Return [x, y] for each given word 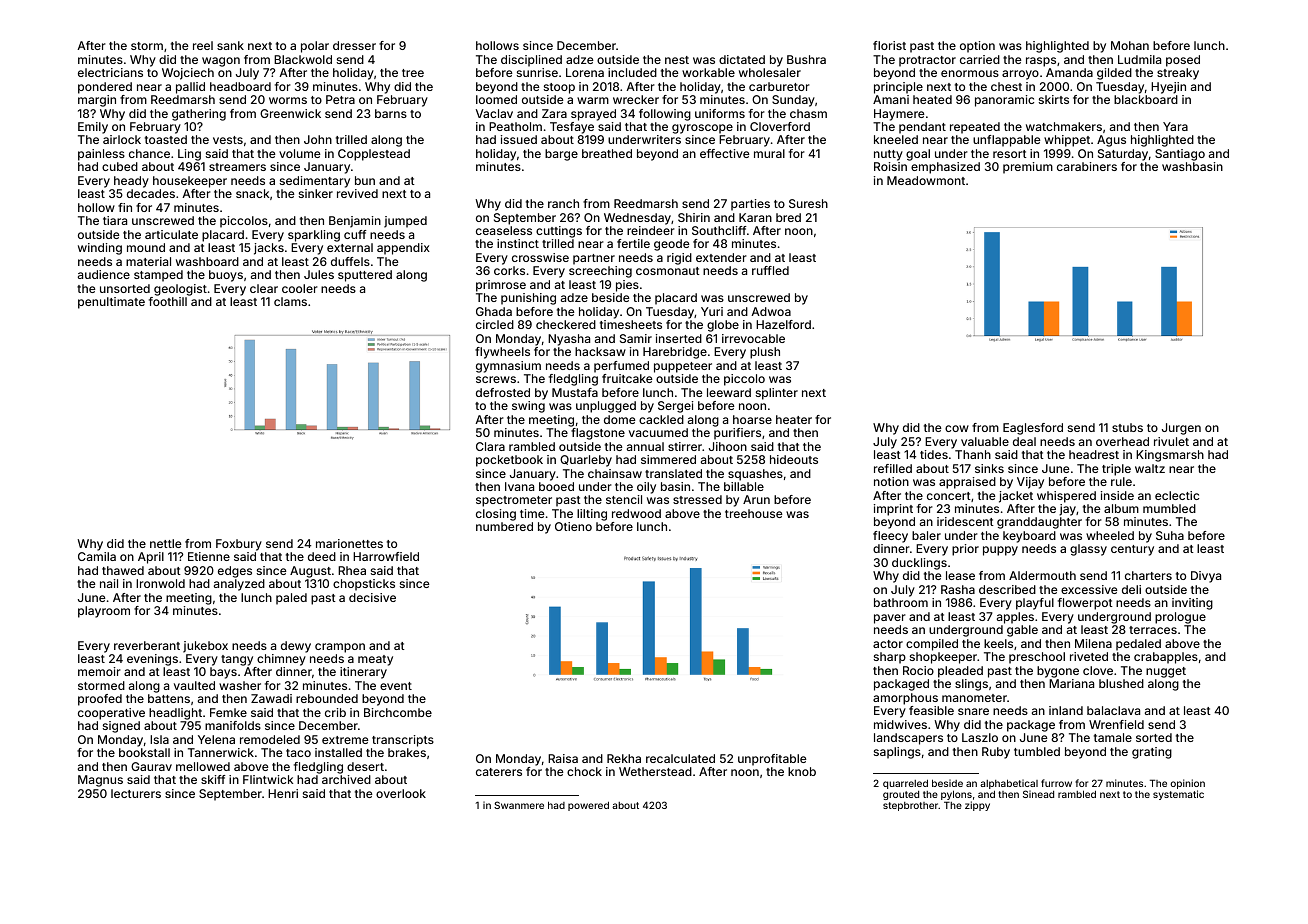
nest [677, 60]
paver [890, 619]
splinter [777, 394]
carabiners [1087, 166]
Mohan [1130, 45]
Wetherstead [655, 771]
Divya [1206, 577]
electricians [110, 72]
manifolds [233, 725]
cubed [120, 166]
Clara [490, 446]
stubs [1127, 427]
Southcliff [719, 230]
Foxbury [239, 545]
